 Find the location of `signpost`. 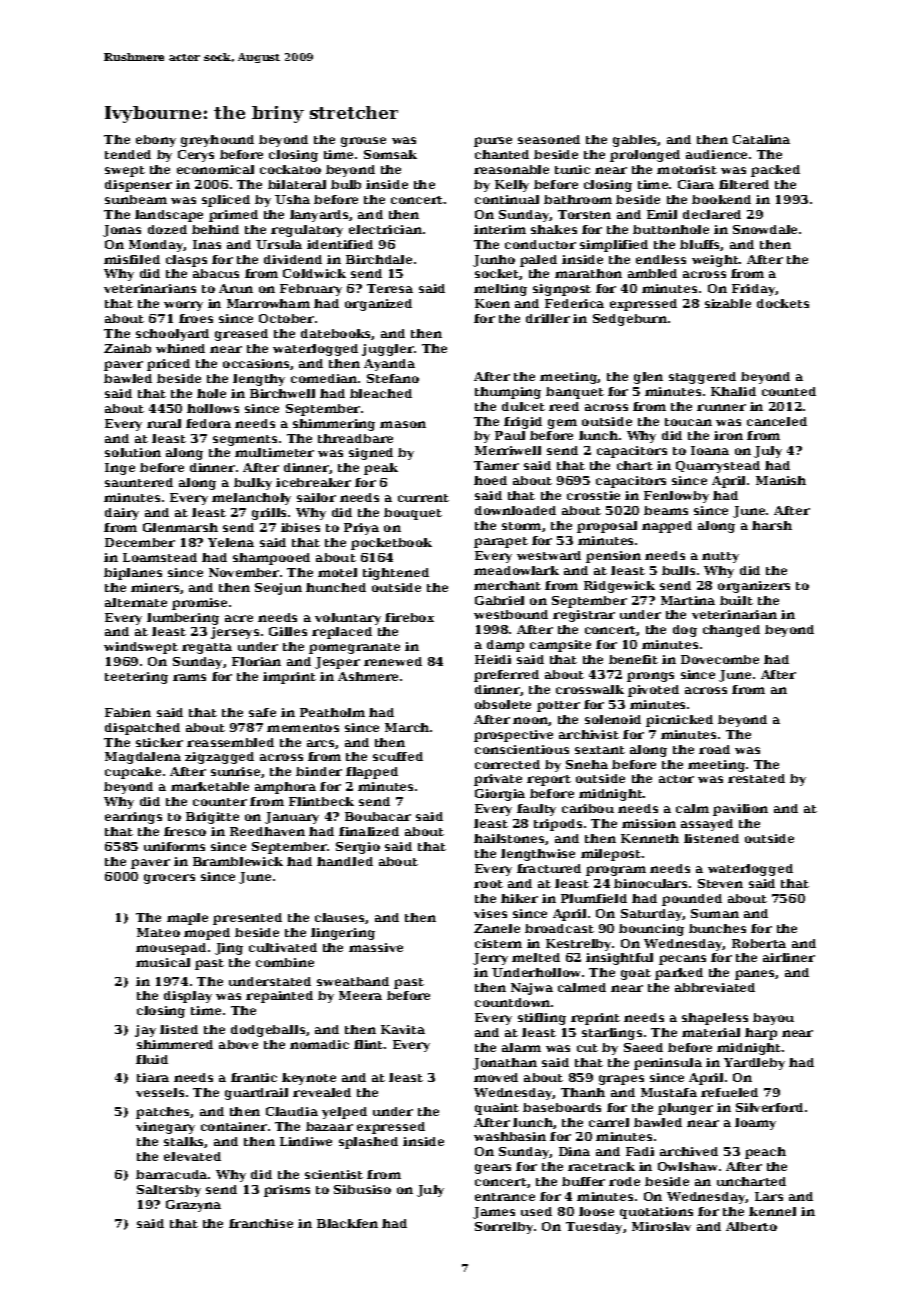

signpost is located at coordinates (562, 290).
